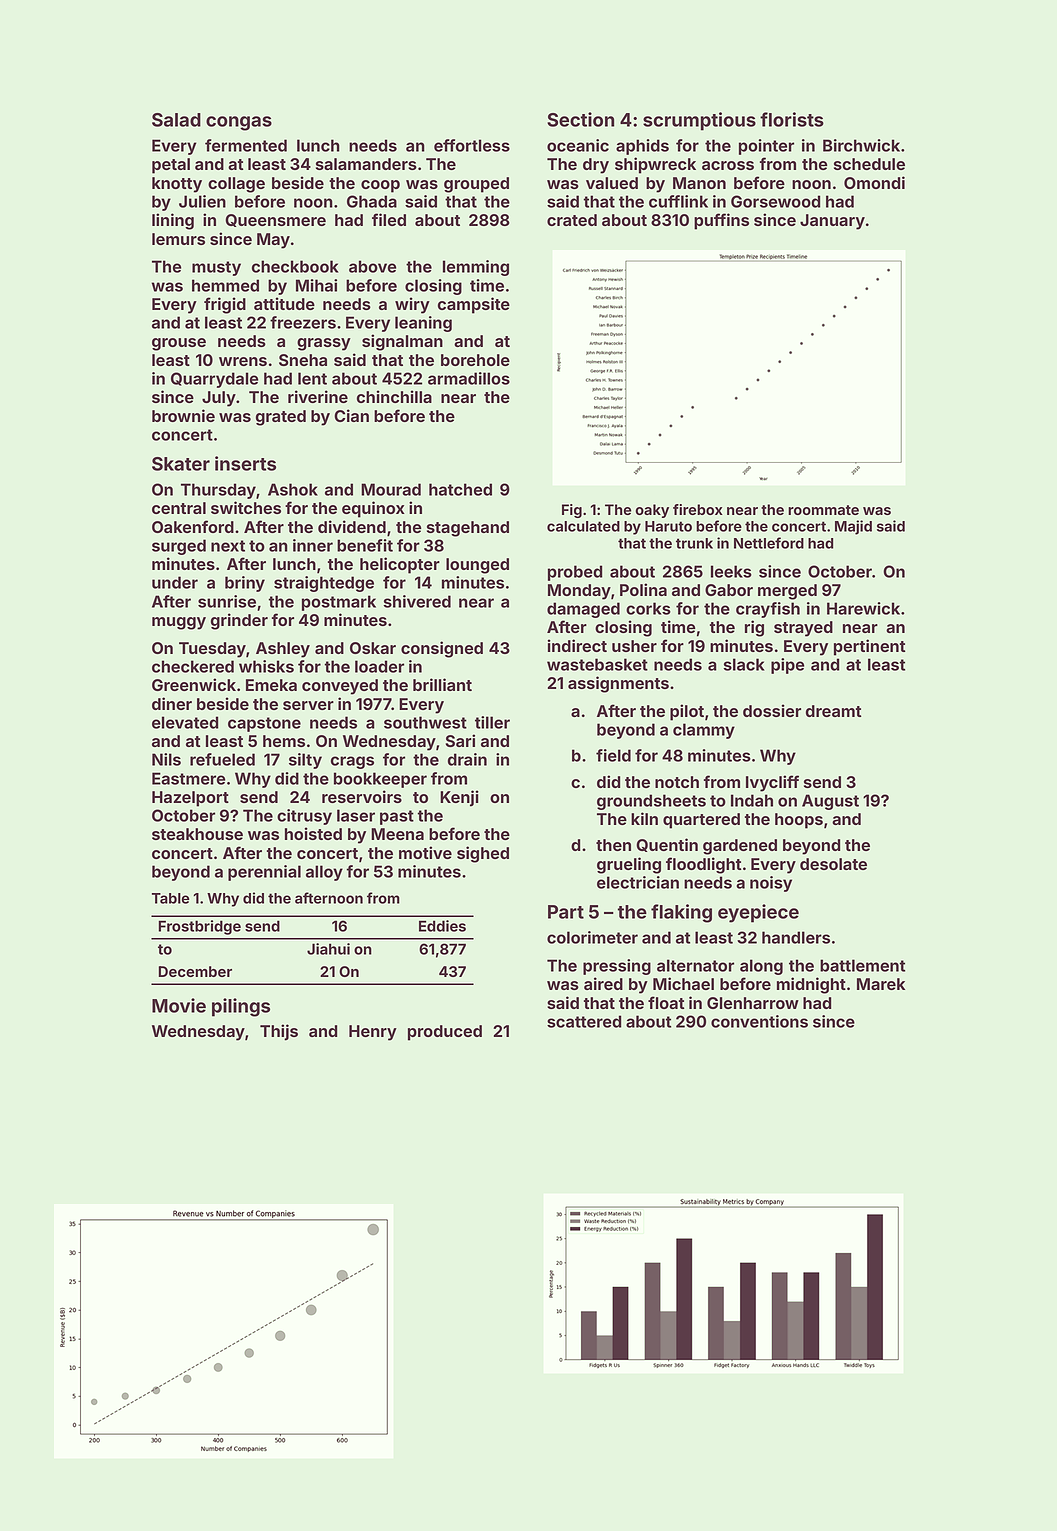  Describe the element at coordinates (459, 798) in the screenshot. I see `Kenji` at that location.
